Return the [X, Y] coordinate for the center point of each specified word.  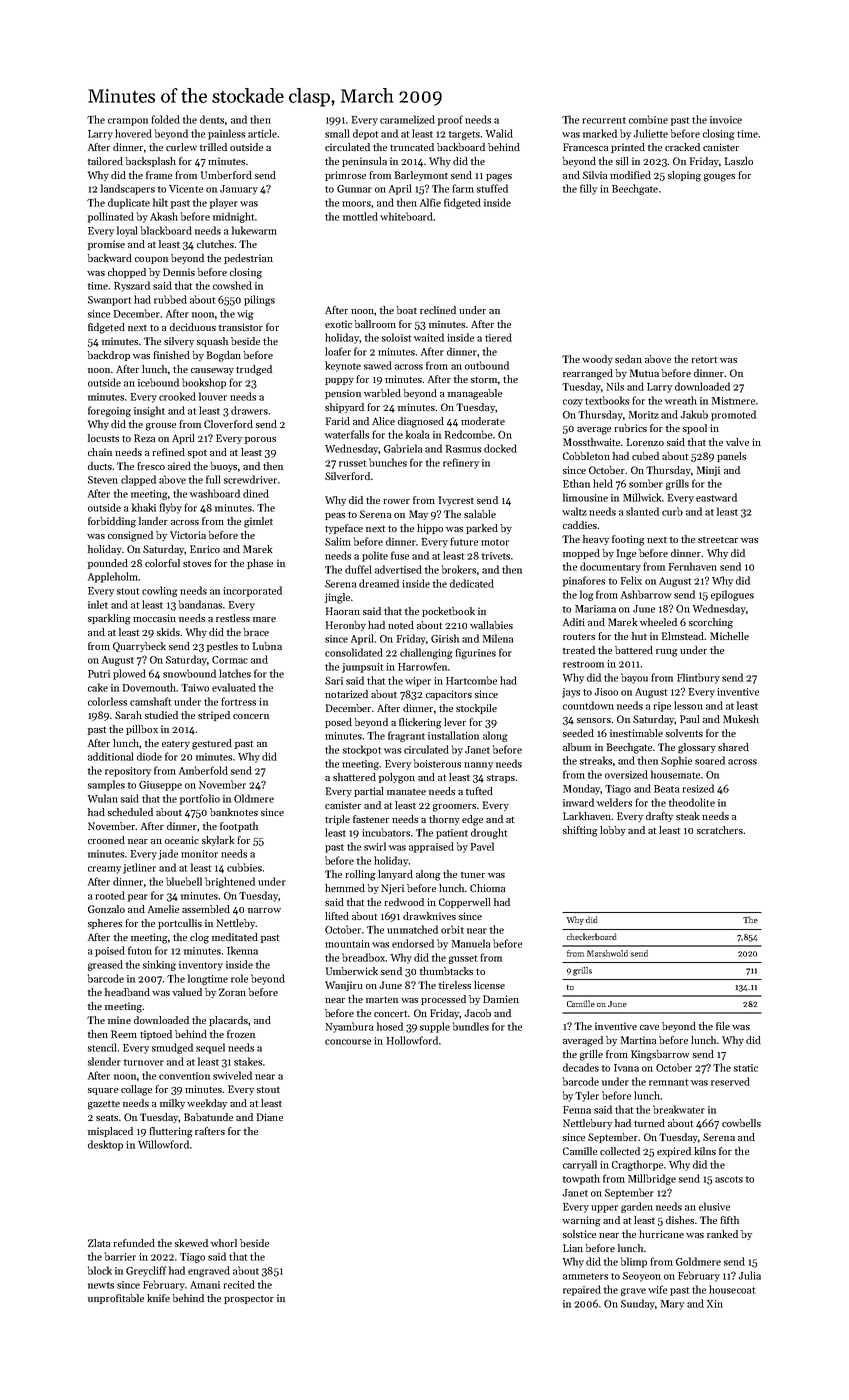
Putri [99, 674]
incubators [386, 832]
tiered [498, 337]
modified [630, 175]
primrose [345, 176]
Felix [631, 580]
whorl [224, 1243]
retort [704, 360]
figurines [475, 653]
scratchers [720, 830]
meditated [235, 937]
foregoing [109, 411]
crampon [128, 122]
